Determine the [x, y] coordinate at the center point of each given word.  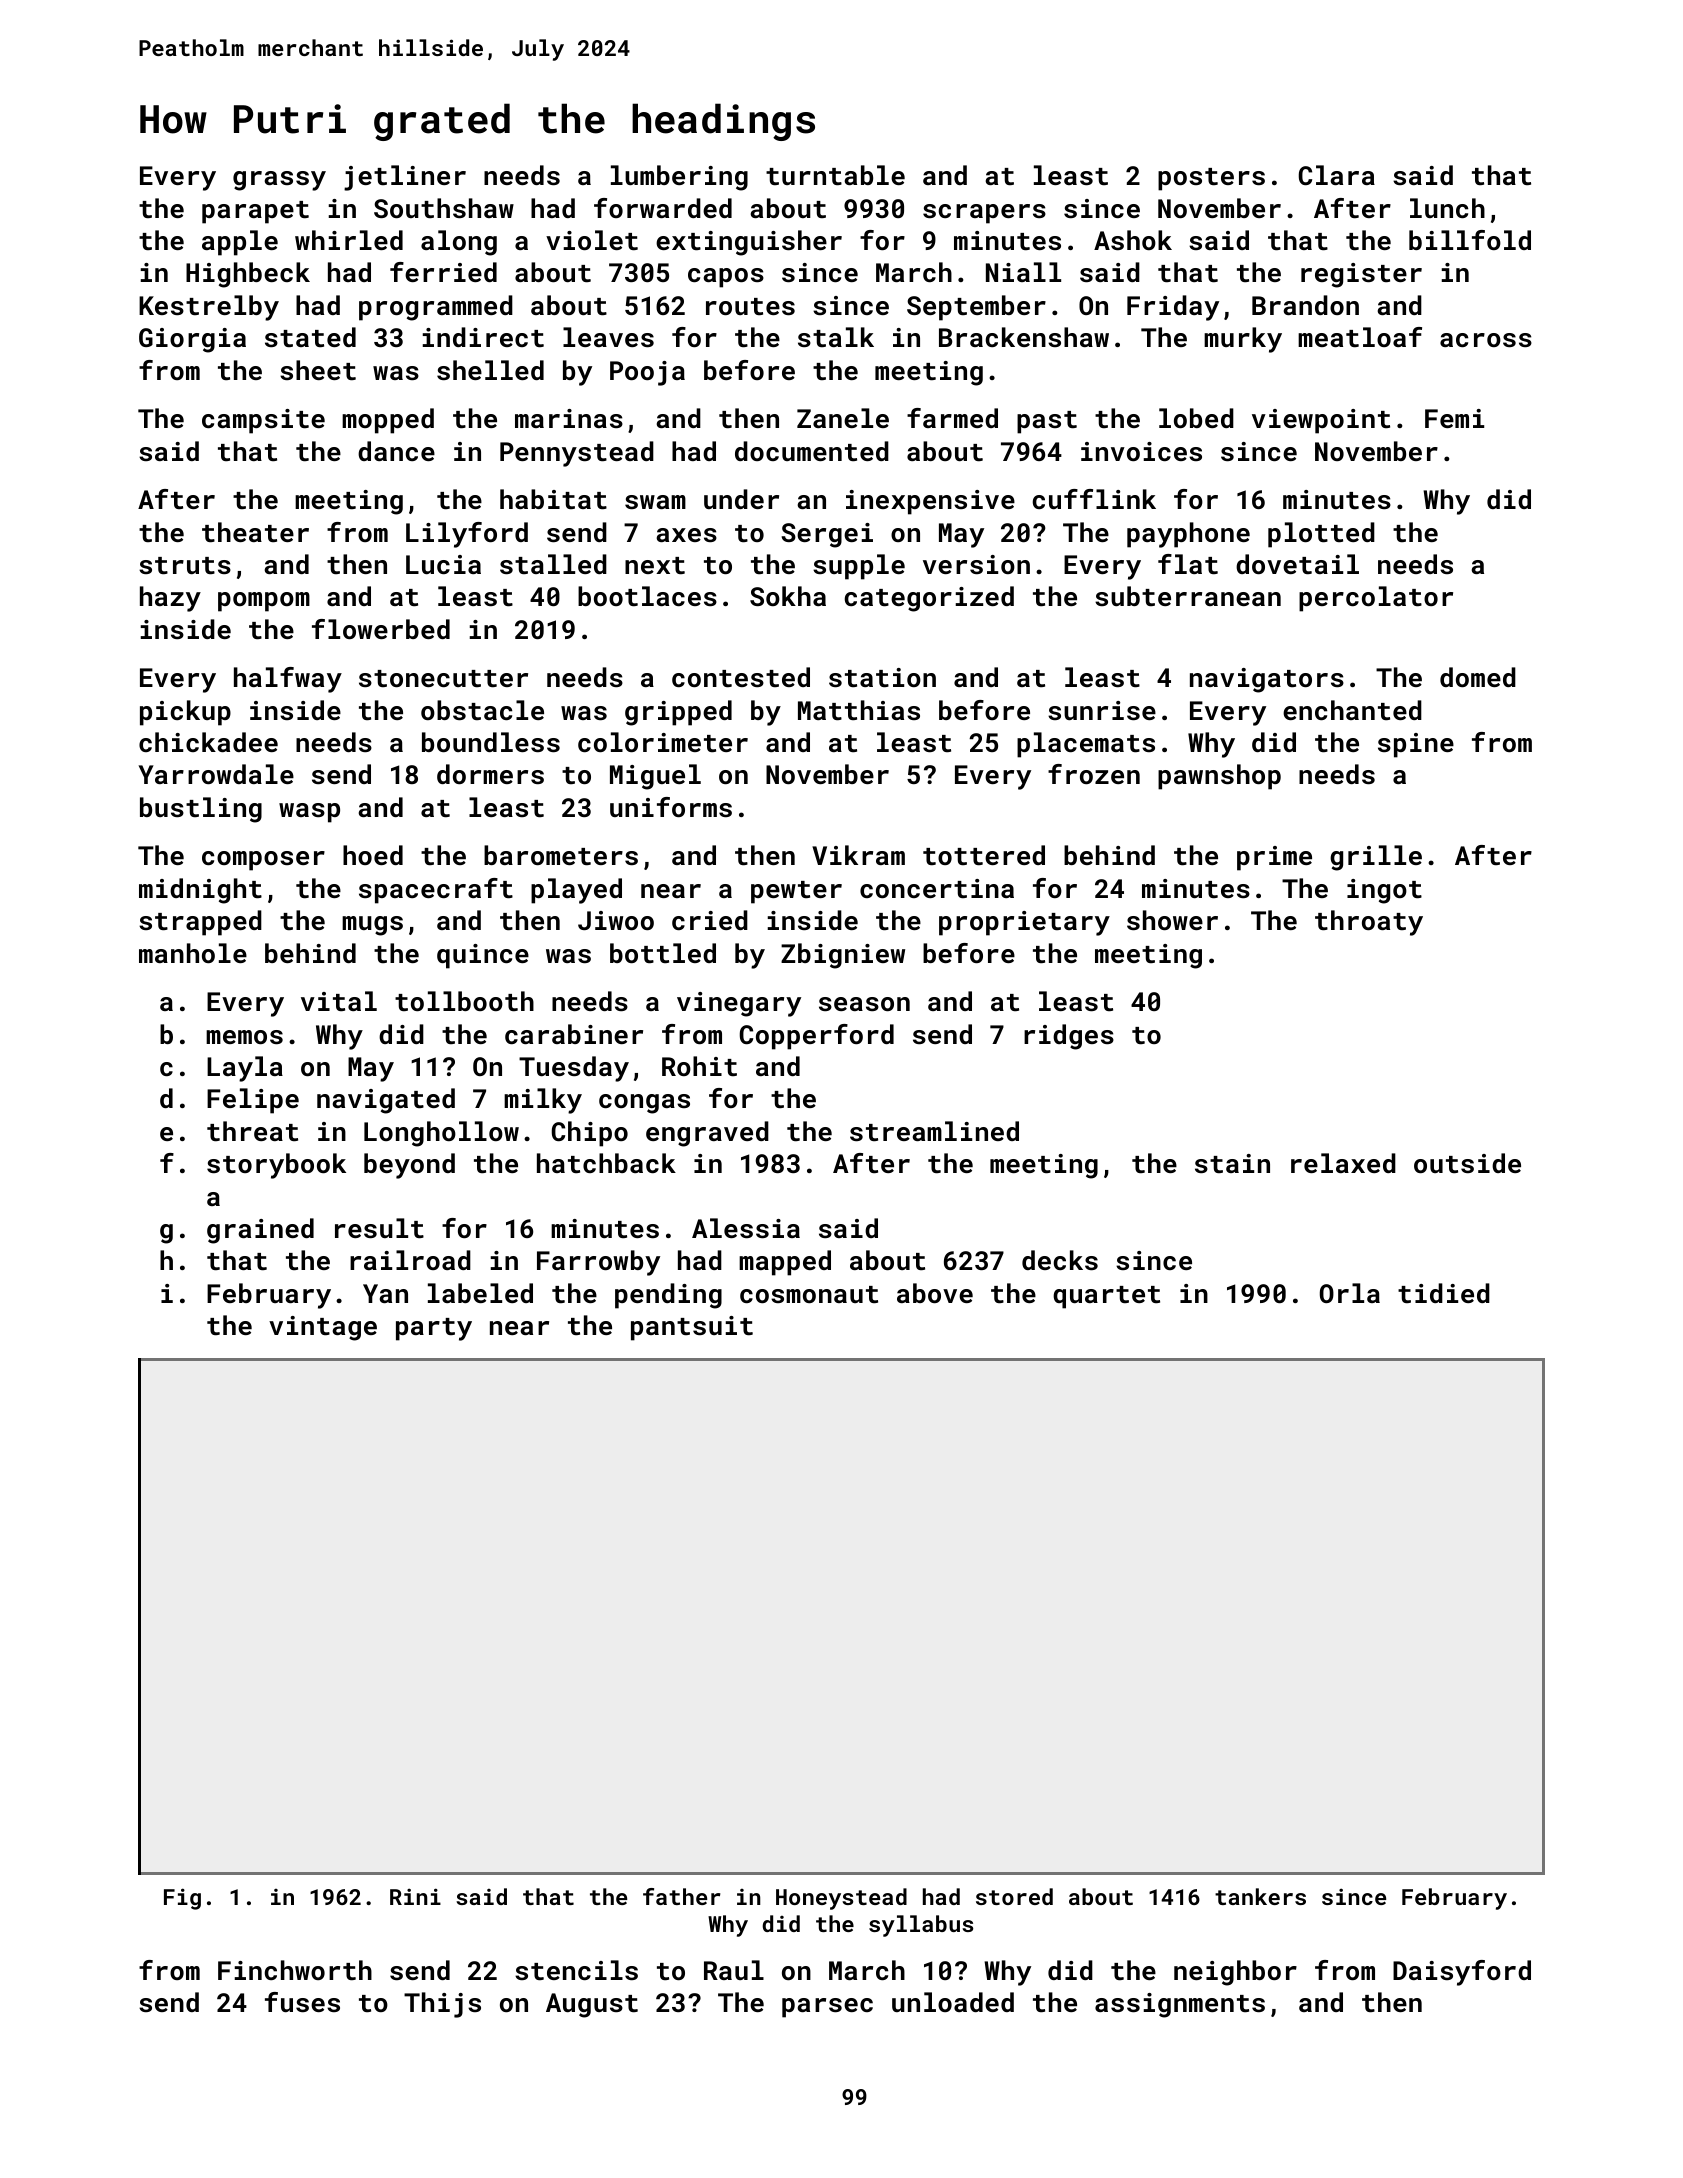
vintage [323, 1328]
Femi [1454, 418]
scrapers [984, 214]
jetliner [405, 178]
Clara [1337, 175]
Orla [1350, 1293]
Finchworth [295, 1970]
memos [244, 1037]
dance [396, 451]
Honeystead [841, 1899]
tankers [1260, 1896]
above [935, 1293]
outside [1467, 1163]
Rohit [699, 1066]
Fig [182, 1899]
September [976, 308]
